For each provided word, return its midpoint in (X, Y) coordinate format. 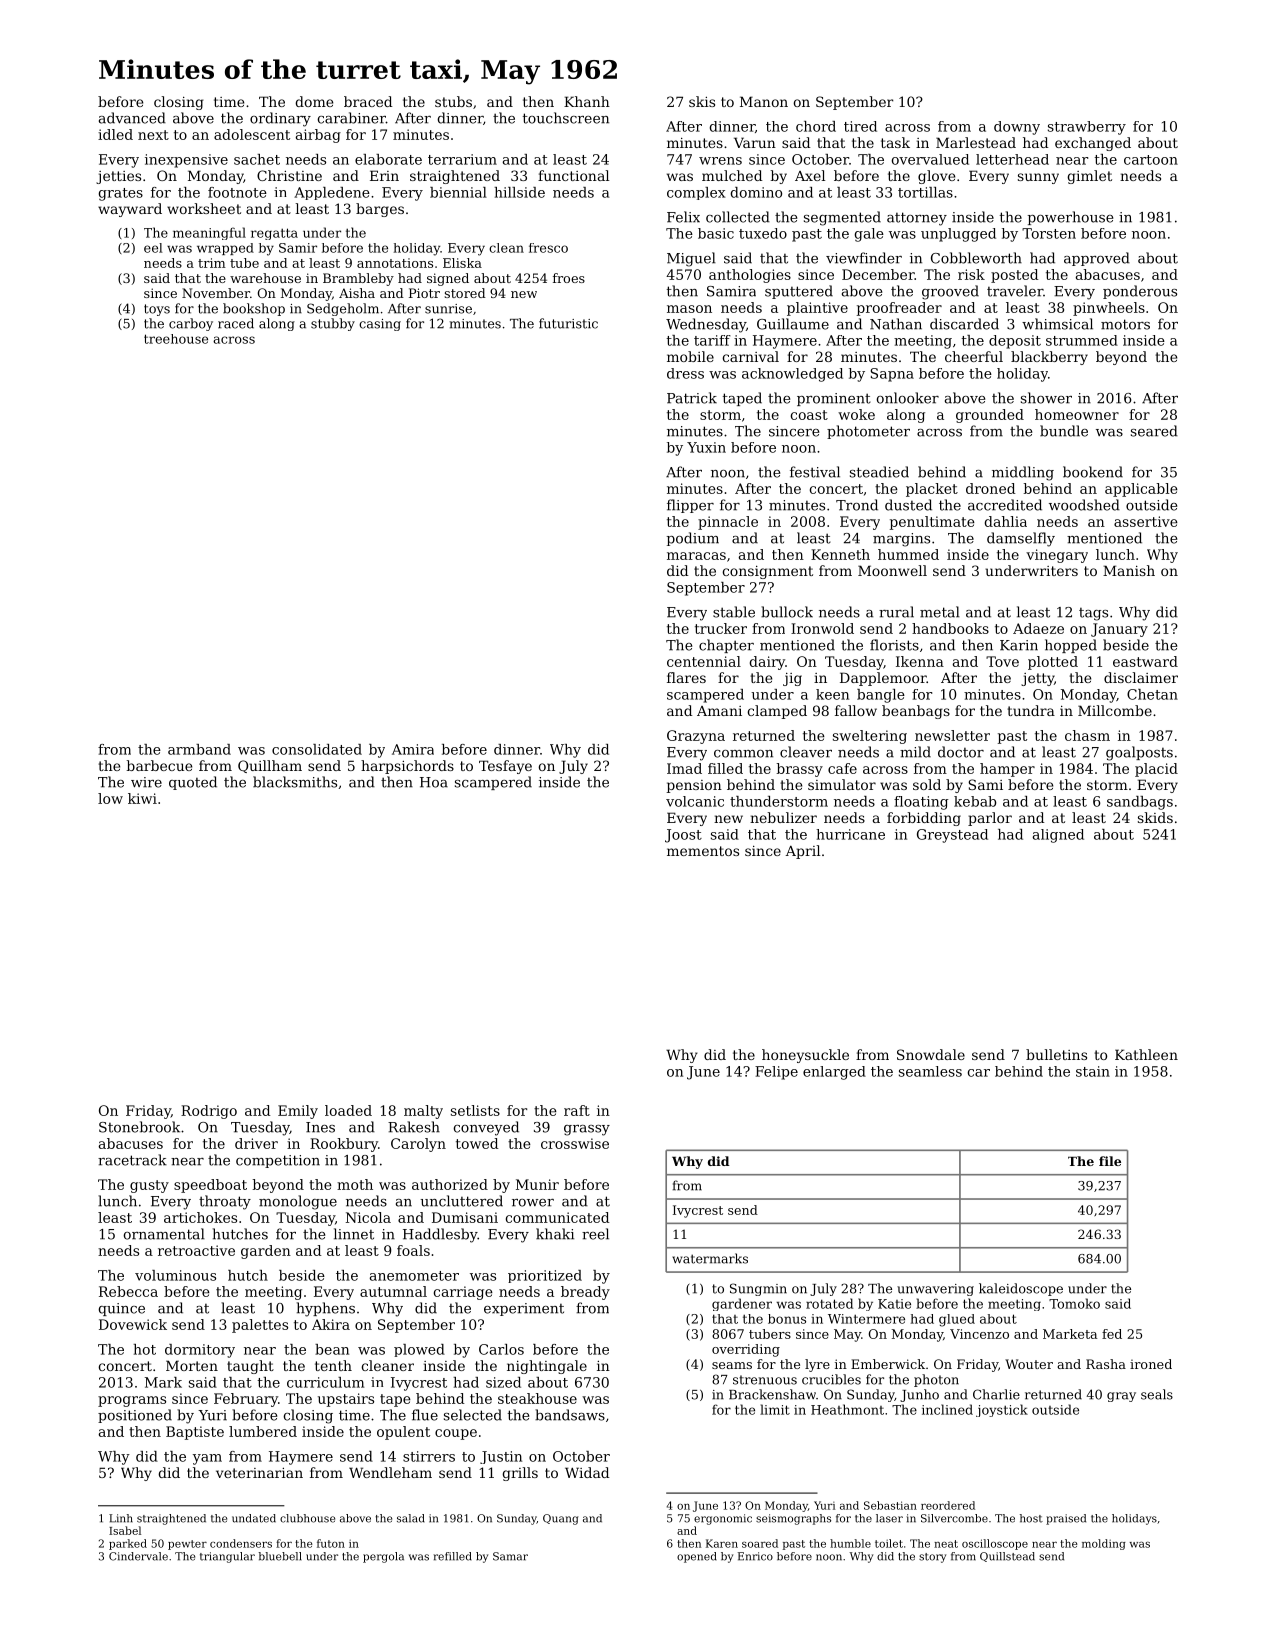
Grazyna (696, 737)
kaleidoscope (1021, 1289)
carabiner (351, 118)
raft (577, 1110)
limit (775, 1409)
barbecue (159, 765)
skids (1155, 817)
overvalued (930, 159)
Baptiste (195, 1433)
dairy (767, 663)
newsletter (952, 735)
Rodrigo (209, 1112)
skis (702, 101)
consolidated (317, 749)
